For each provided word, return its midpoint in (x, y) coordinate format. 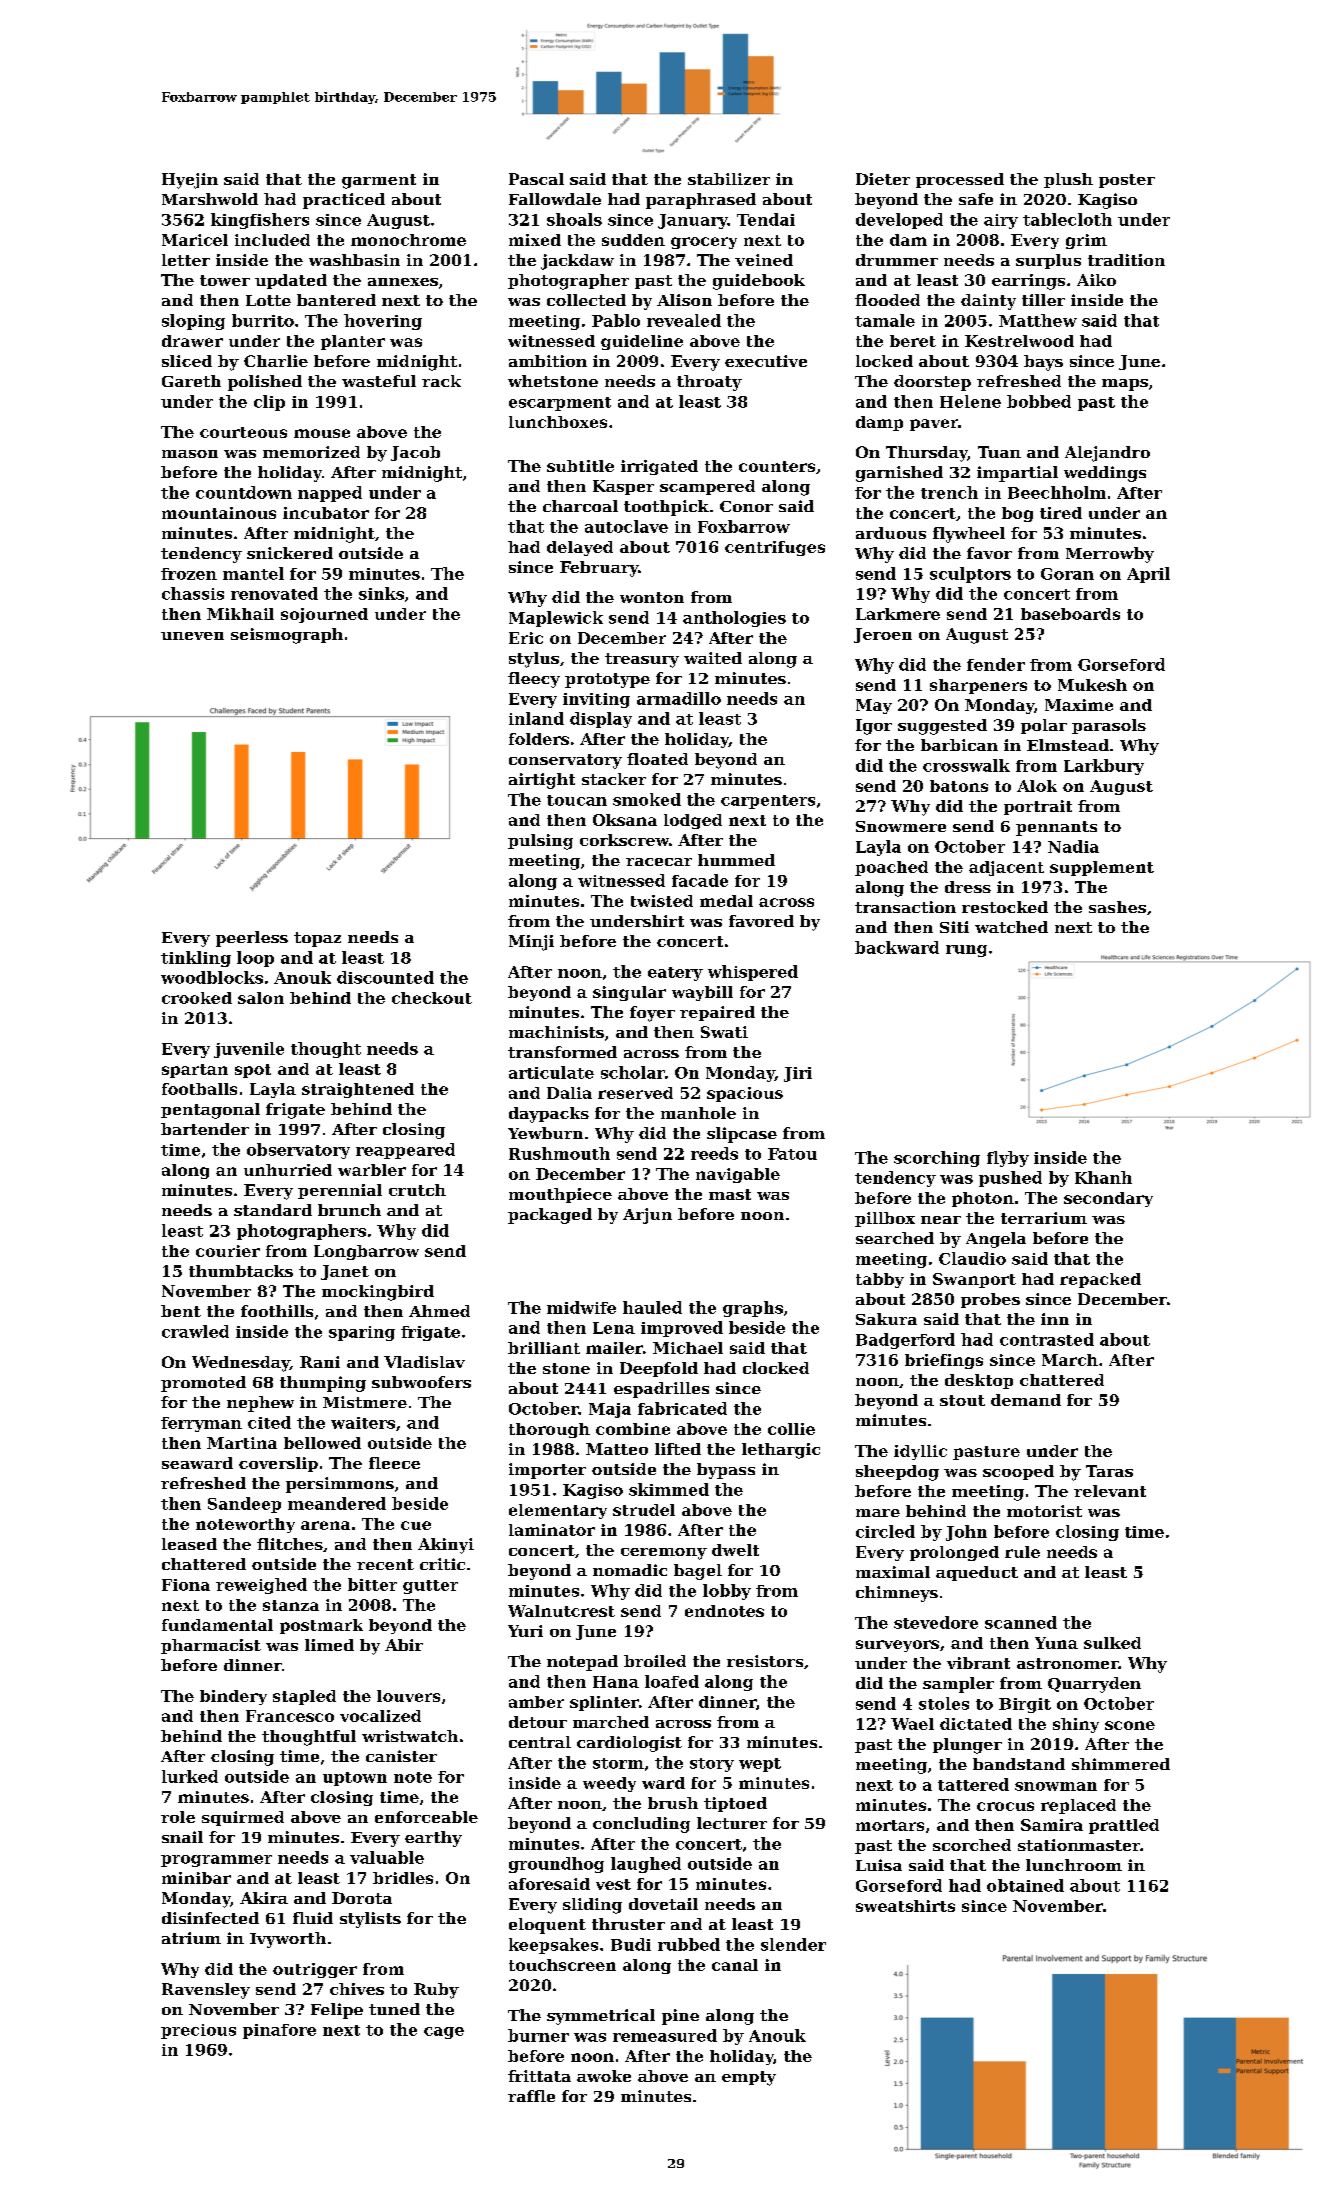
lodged (693, 821)
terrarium (1044, 1218)
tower (225, 280)
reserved (635, 1093)
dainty (988, 302)
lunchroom (1074, 1865)
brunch (349, 1210)
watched (1011, 927)
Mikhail (240, 614)
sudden (633, 240)
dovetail (663, 1904)
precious (198, 2031)
